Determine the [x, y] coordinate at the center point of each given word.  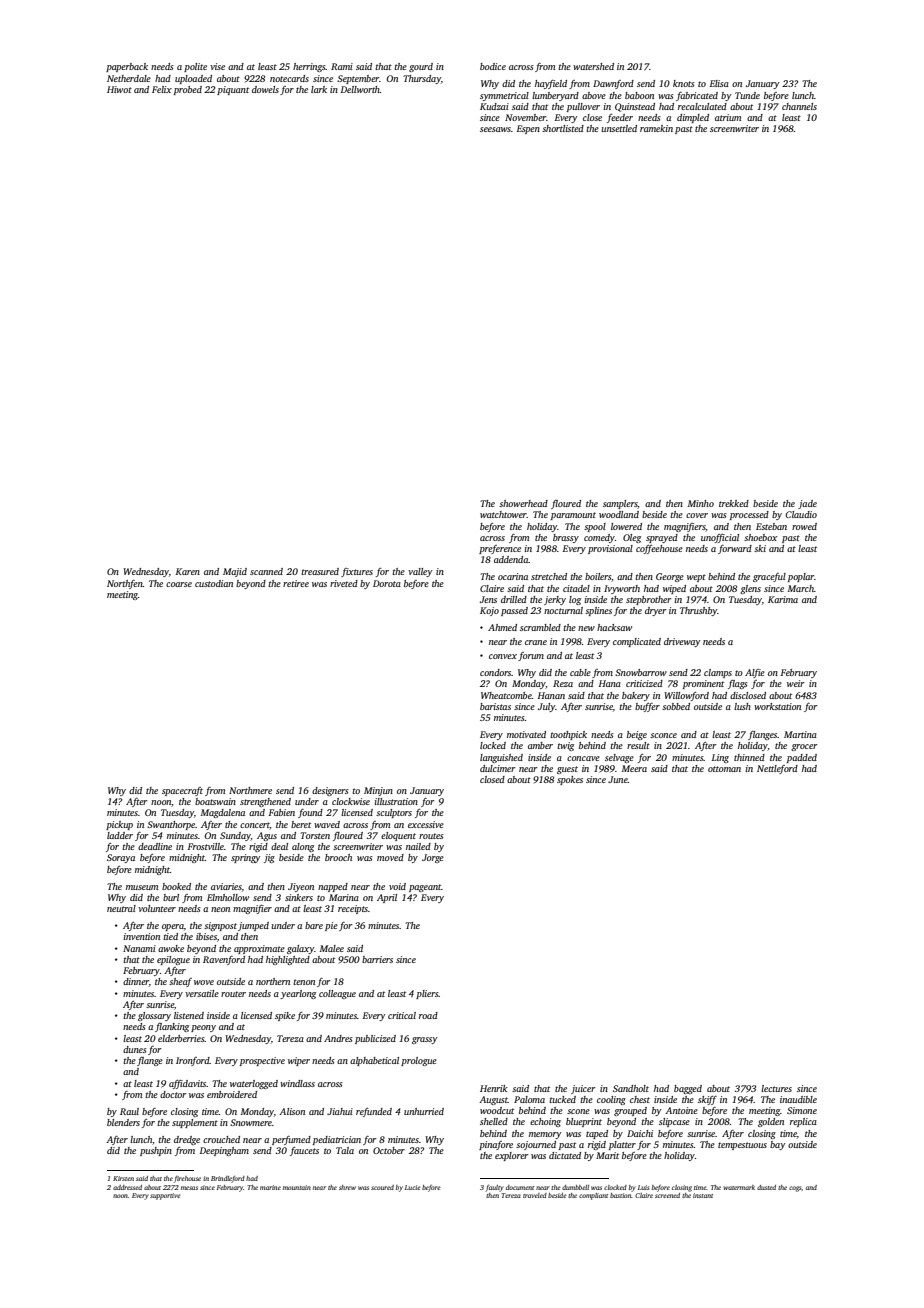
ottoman [724, 769]
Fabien [282, 812]
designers [330, 791]
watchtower [503, 514]
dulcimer [497, 768]
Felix [162, 89]
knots [684, 83]
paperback [127, 67]
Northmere [250, 790]
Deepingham [224, 1151]
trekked [734, 503]
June [618, 779]
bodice [493, 66]
